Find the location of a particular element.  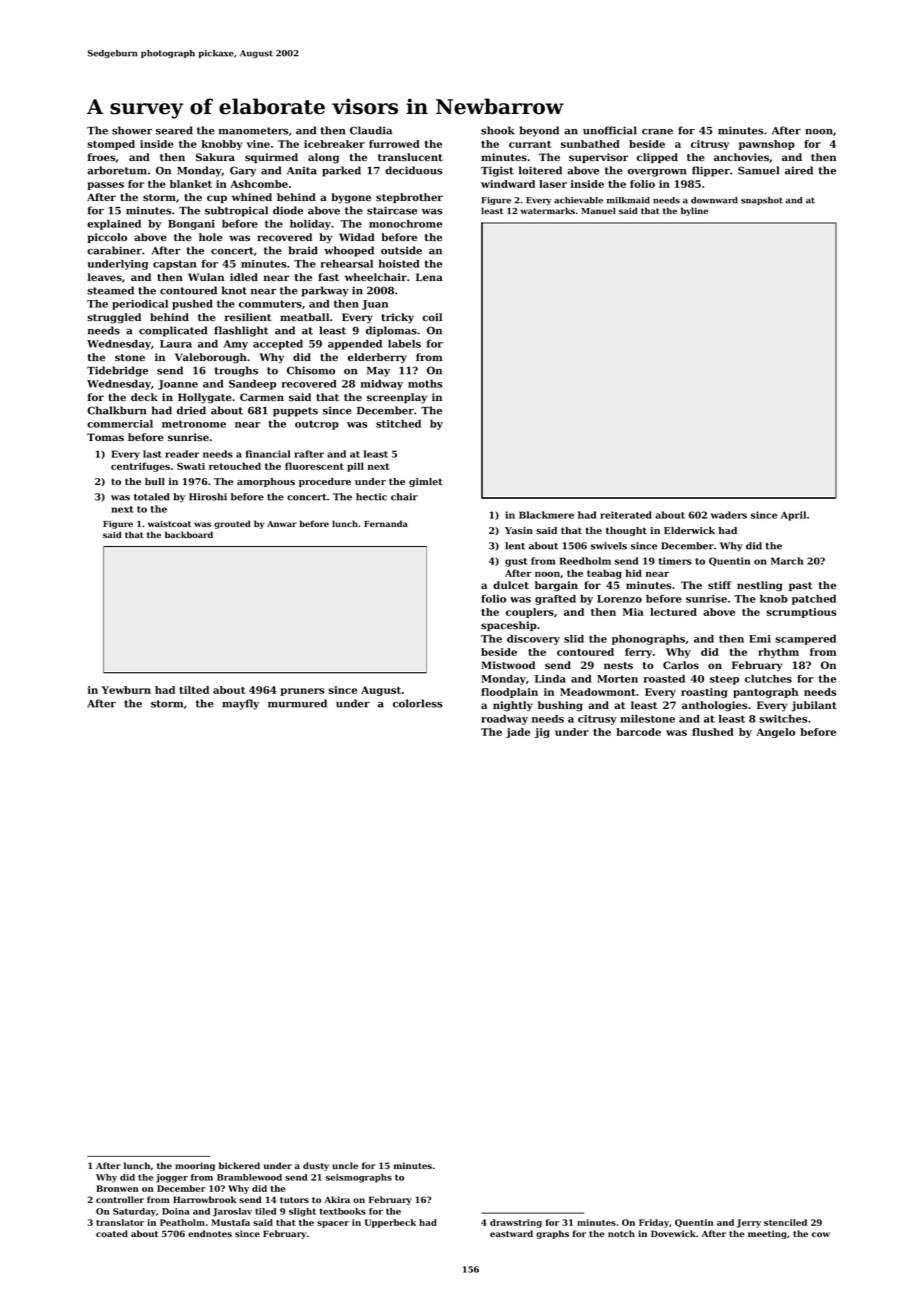

waders is located at coordinates (729, 515).
